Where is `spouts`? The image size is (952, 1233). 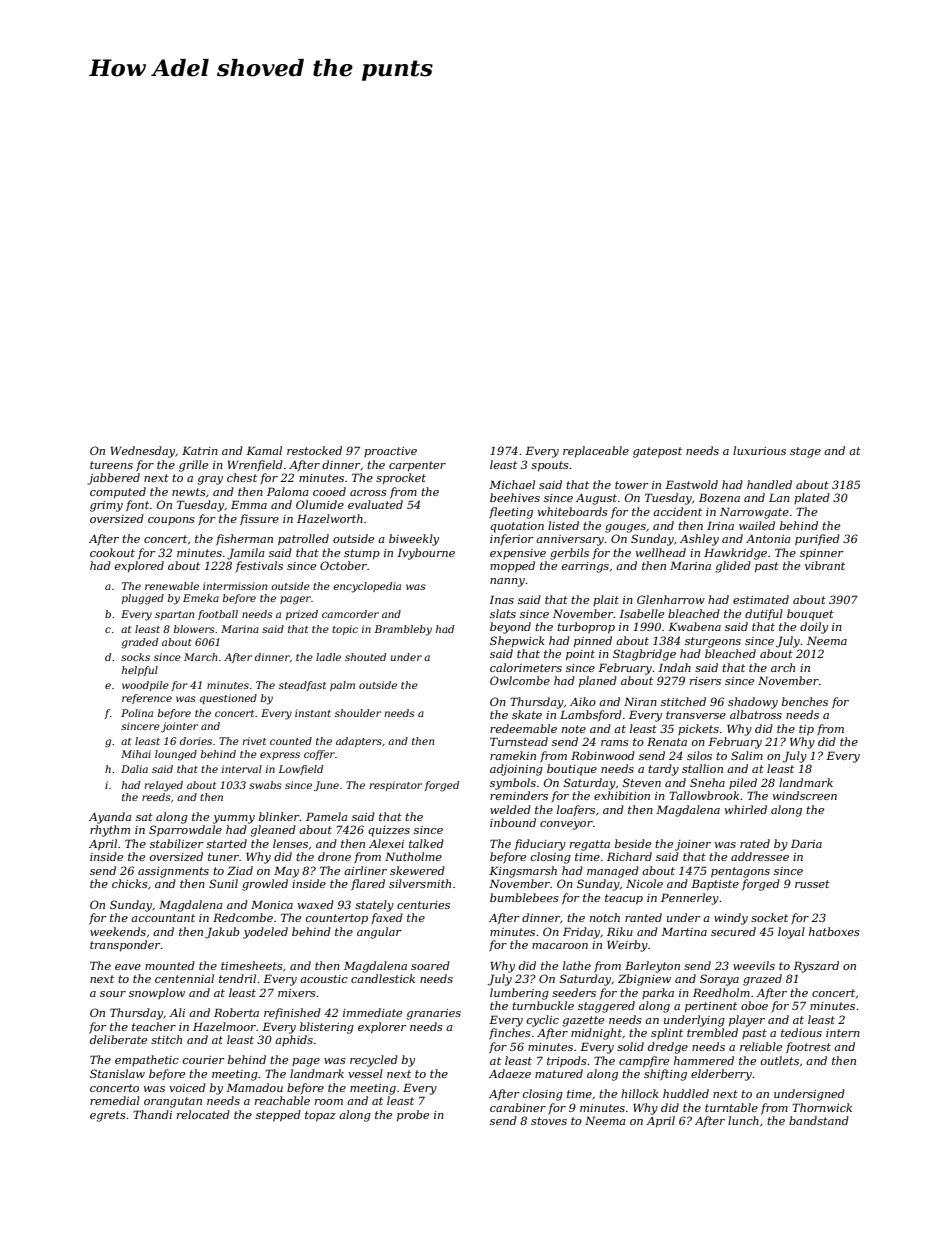 spouts is located at coordinates (550, 466).
